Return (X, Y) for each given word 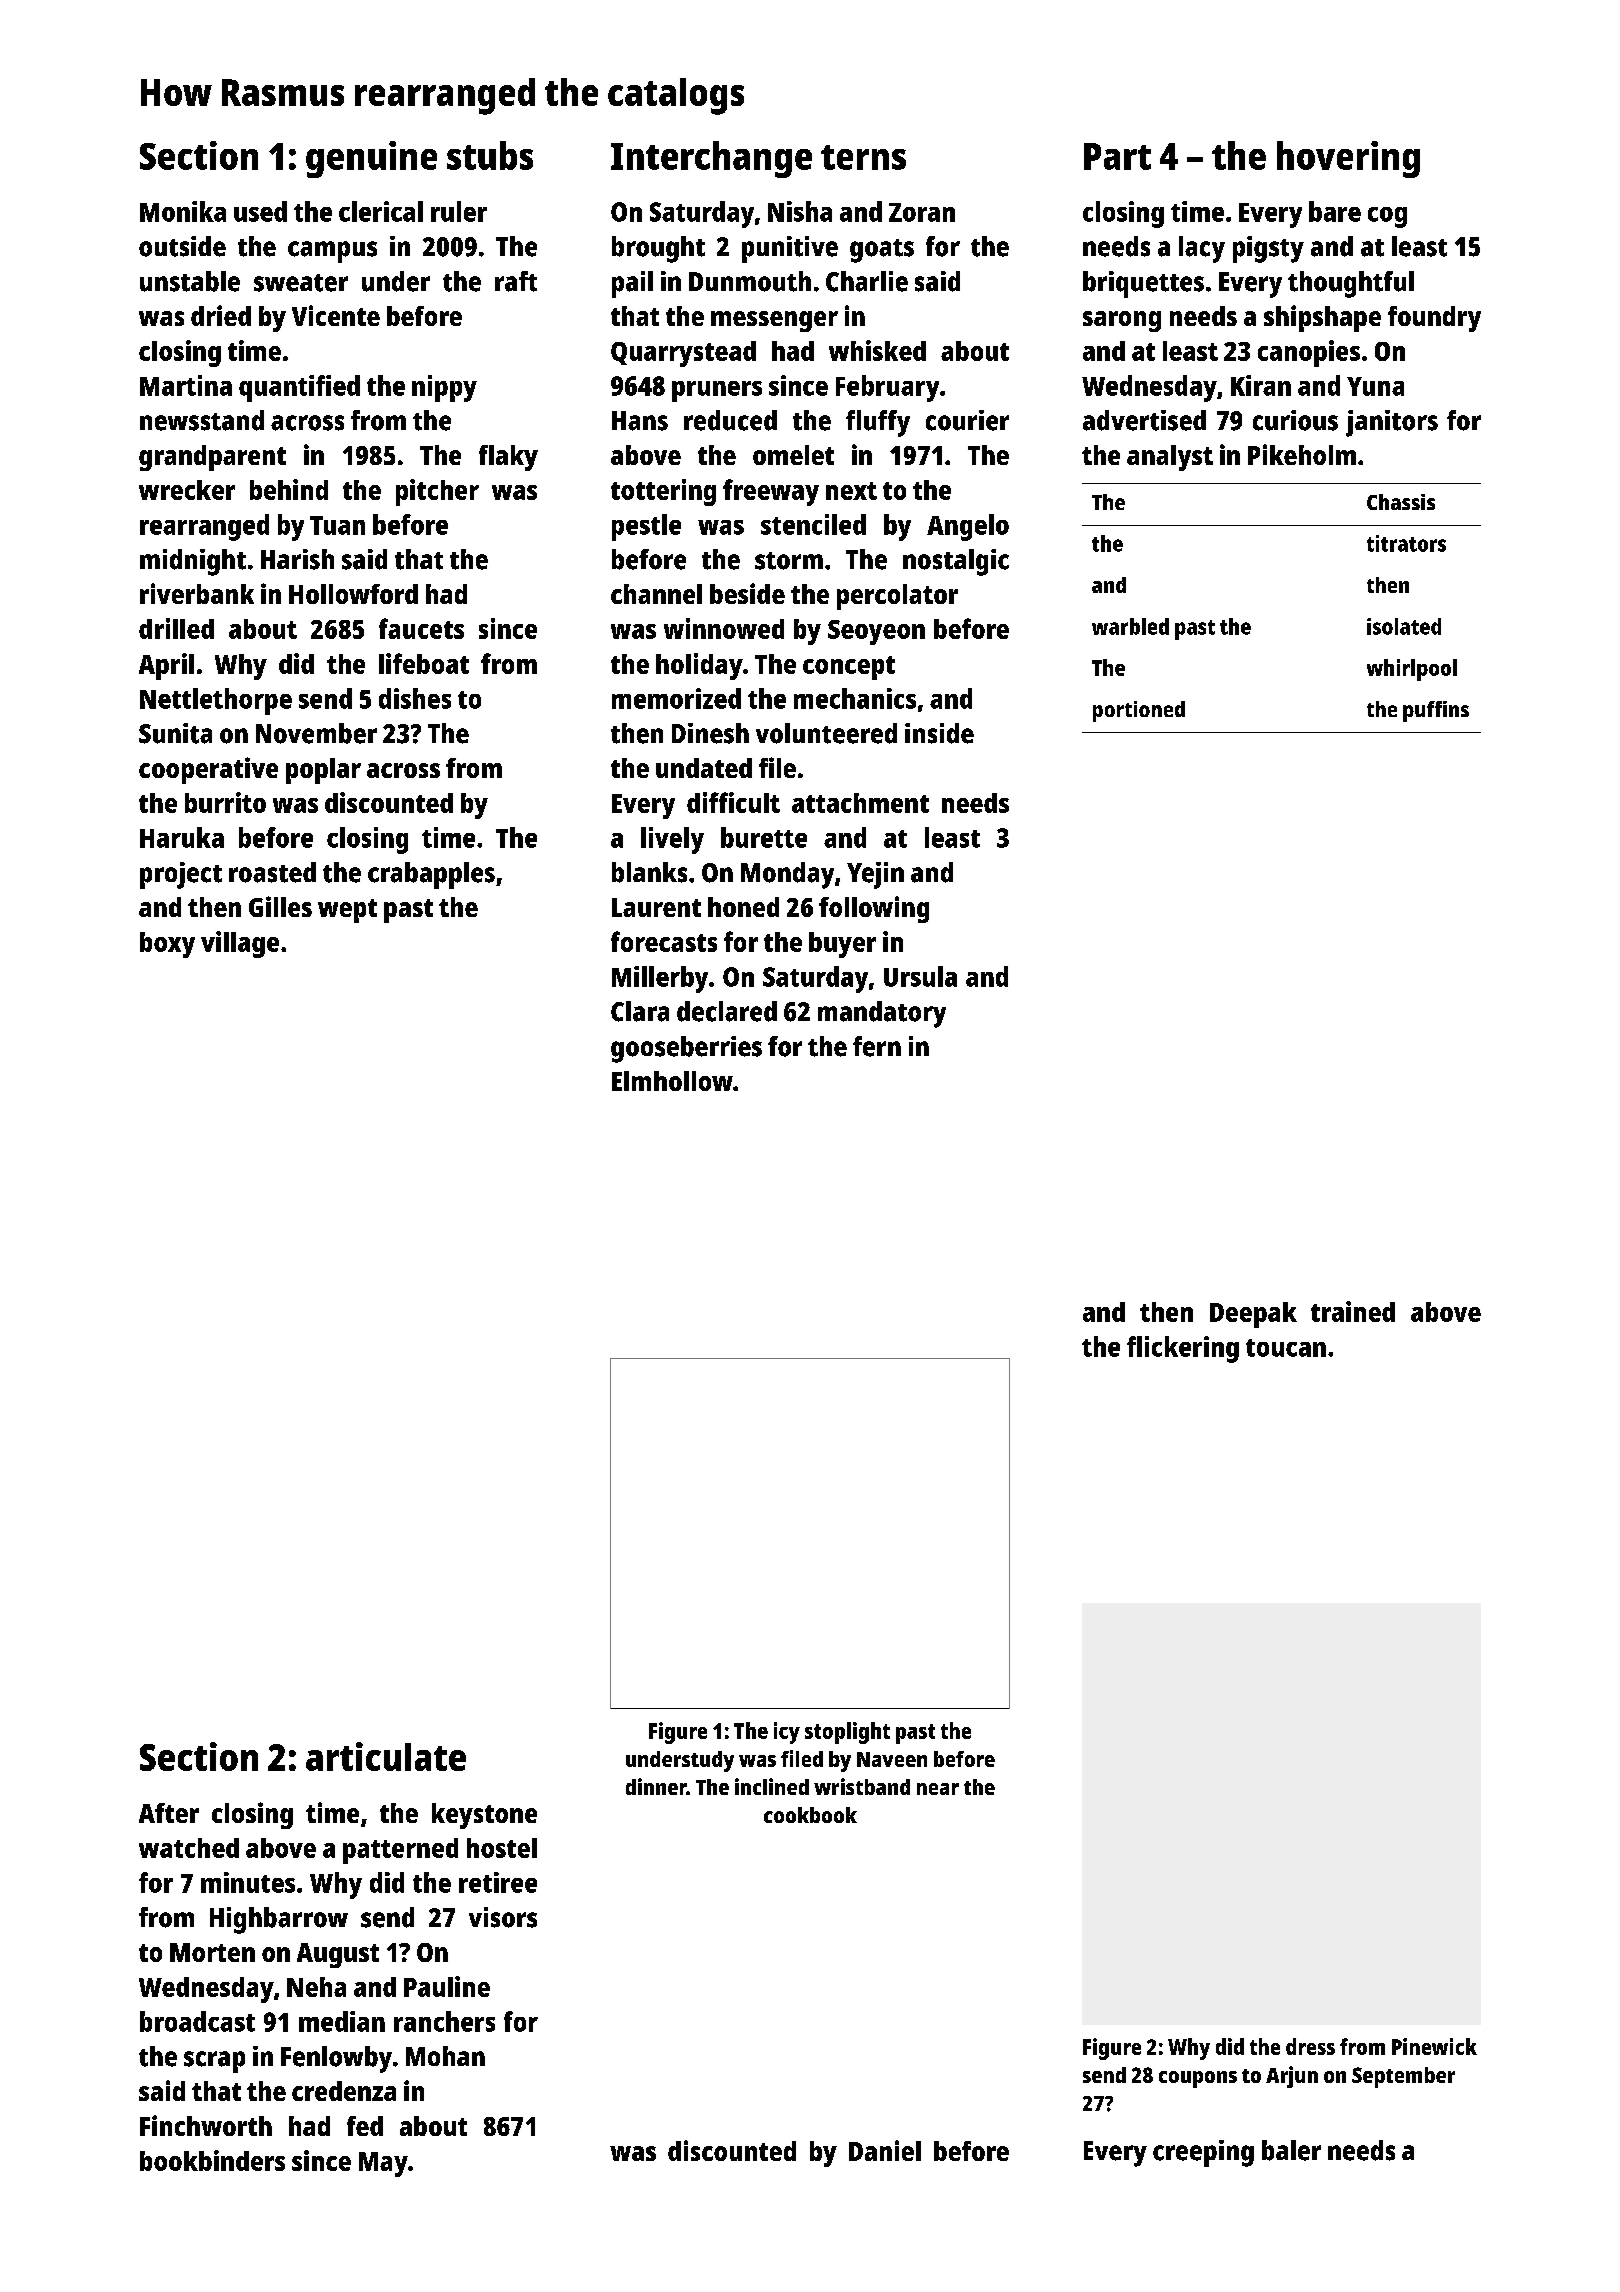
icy (787, 1733)
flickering (1183, 1349)
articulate (386, 1756)
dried (221, 315)
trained (1353, 1311)
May (383, 2164)
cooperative (208, 770)
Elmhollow (672, 1081)
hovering (1348, 159)
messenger (774, 321)
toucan (1286, 1348)
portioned (1139, 711)
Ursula (920, 976)
